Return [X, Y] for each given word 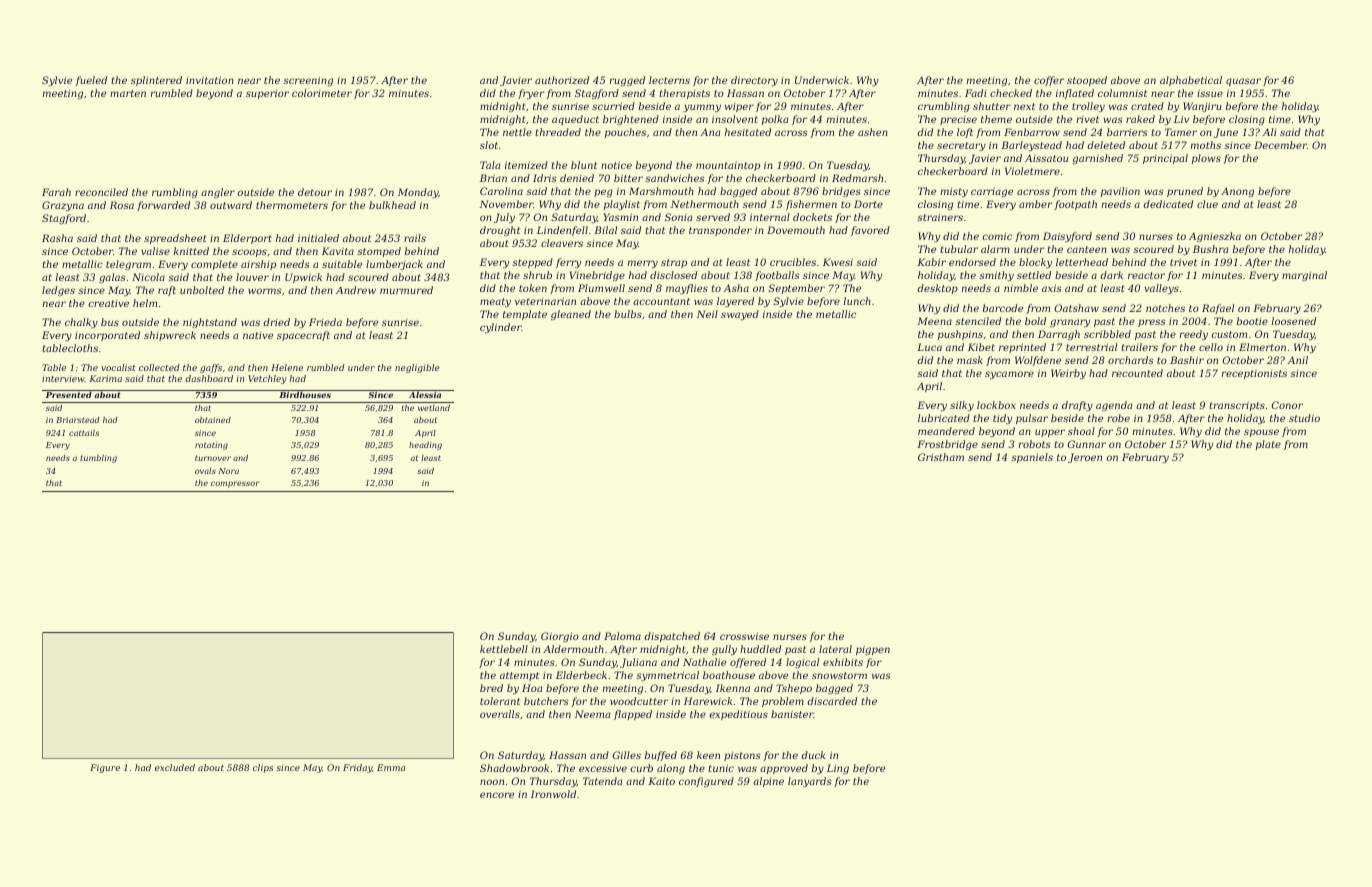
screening [308, 81]
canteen [1087, 249]
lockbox [996, 405]
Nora [228, 471]
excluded [175, 767]
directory [754, 81]
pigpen [873, 650]
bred [491, 688]
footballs [777, 276]
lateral [835, 649]
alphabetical [1191, 81]
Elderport [247, 239]
